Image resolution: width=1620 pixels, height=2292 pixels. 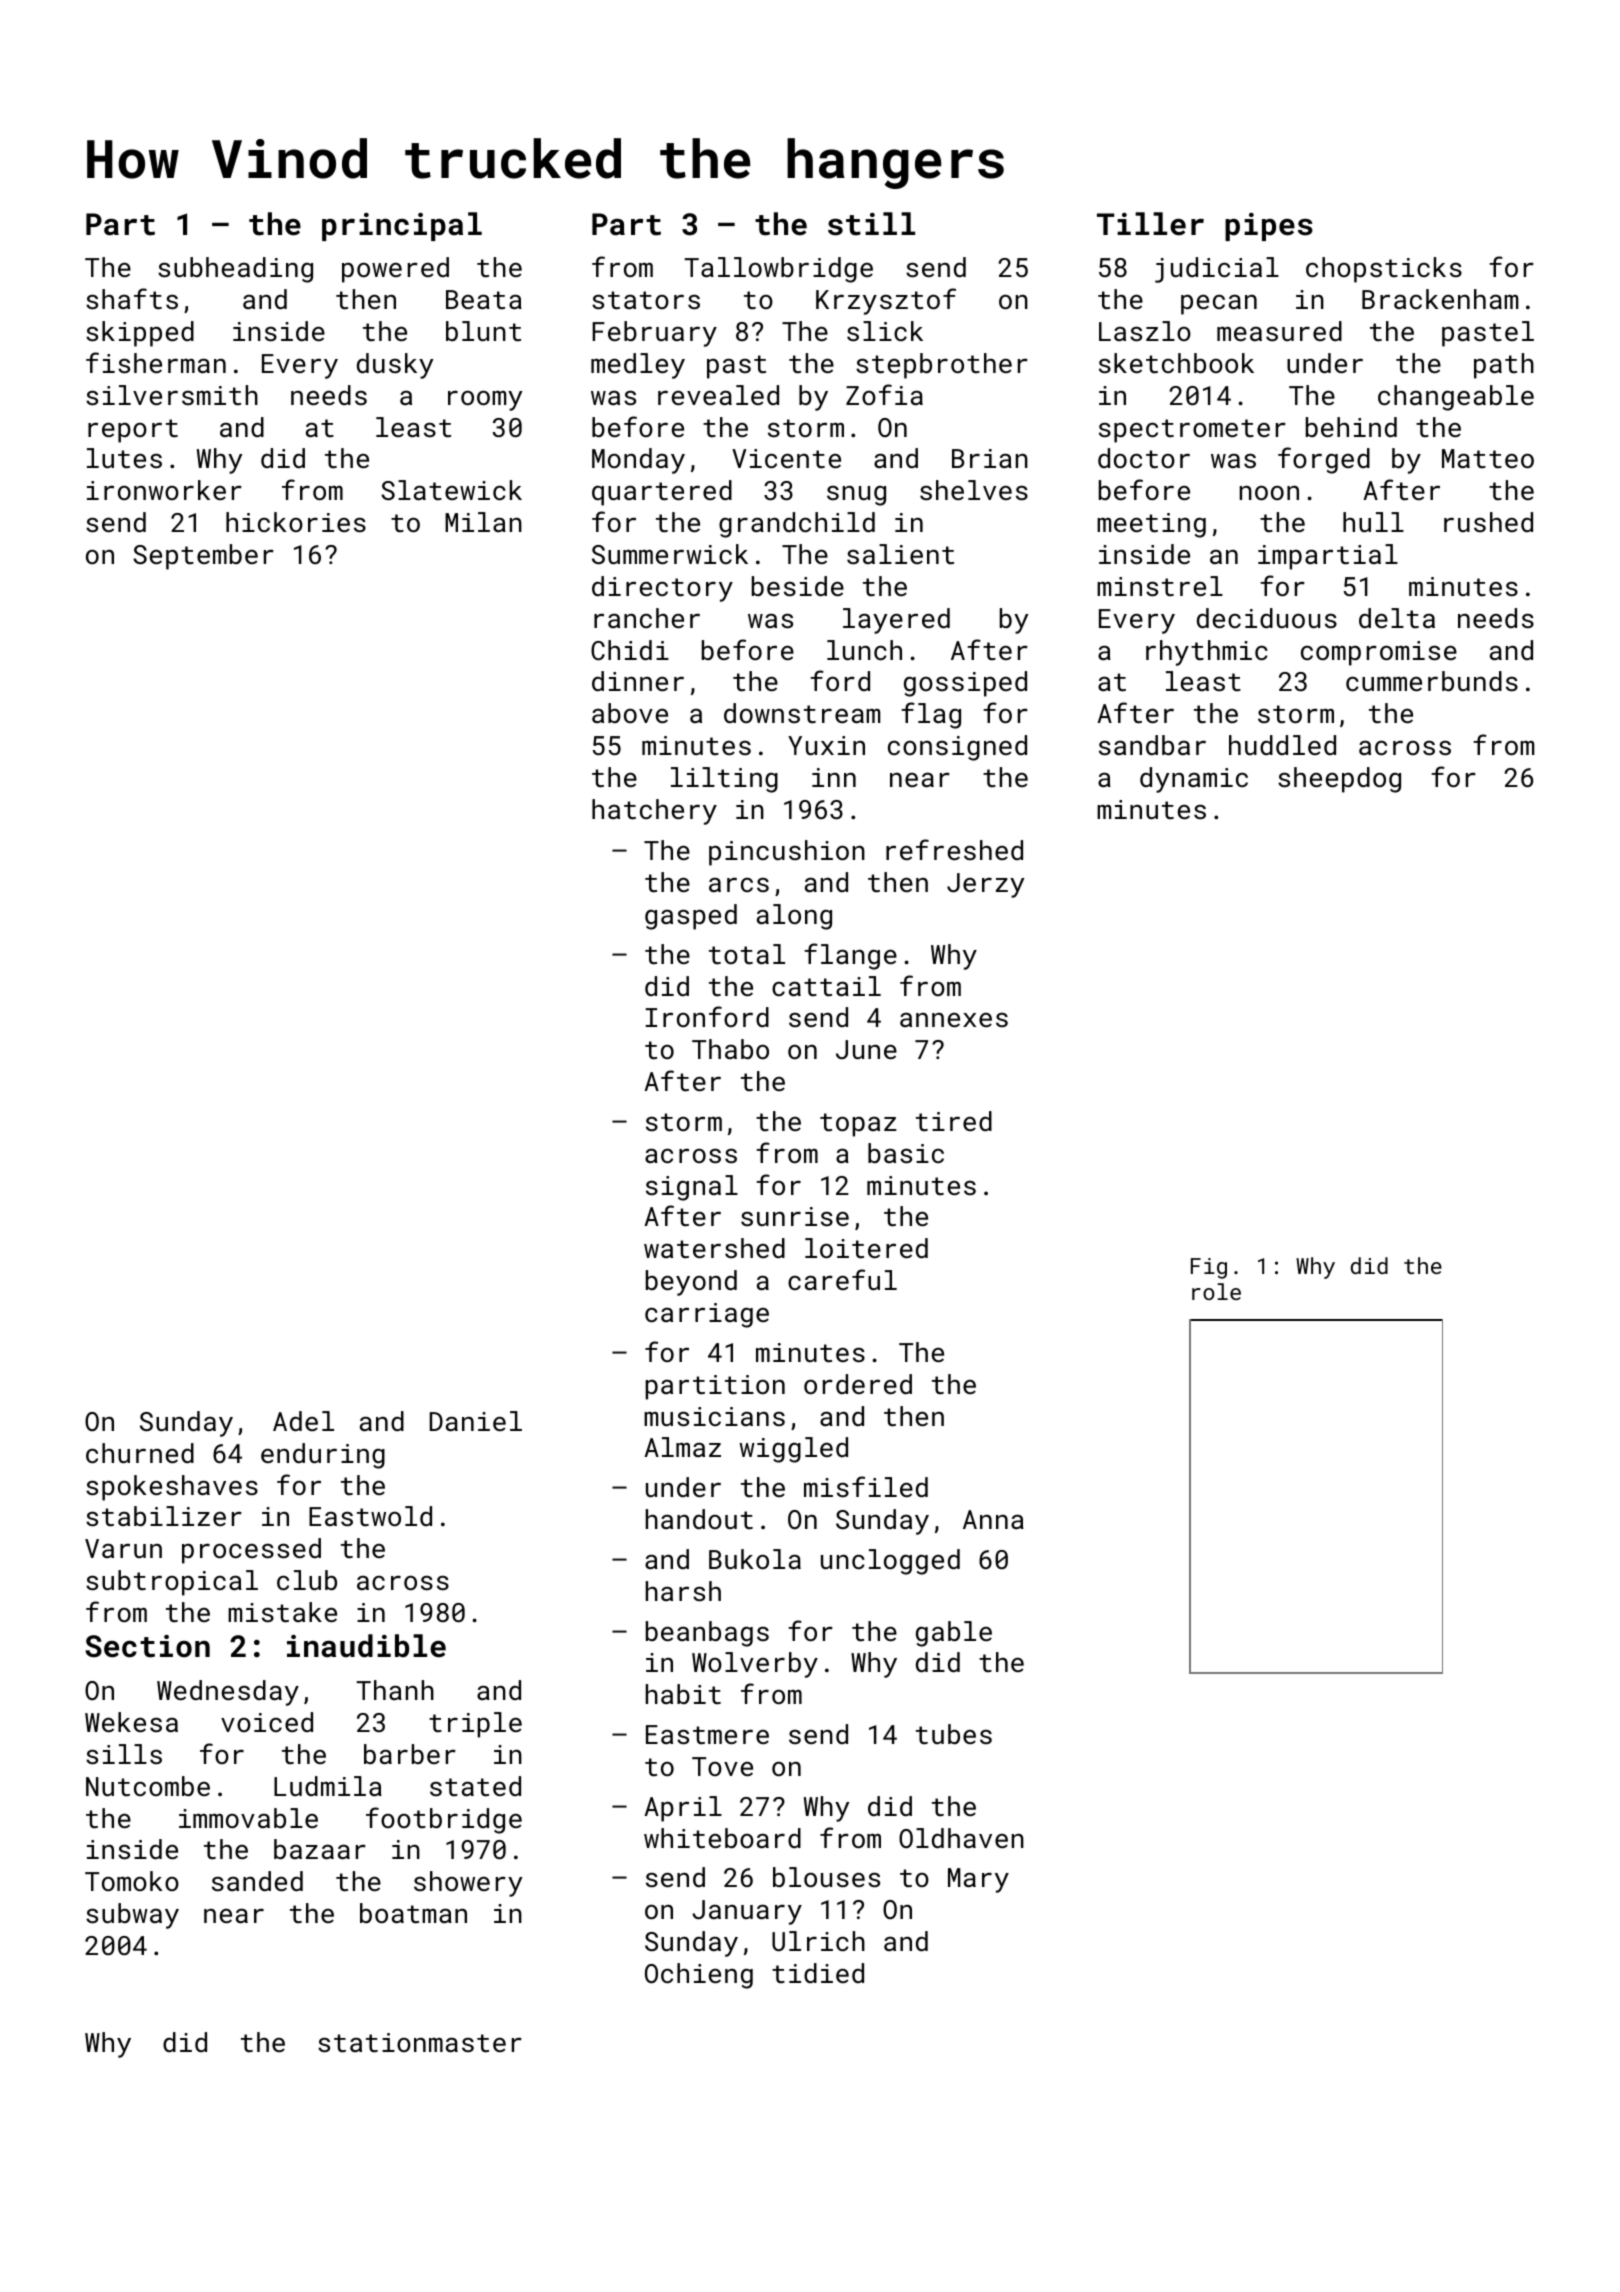 I want to click on powered, so click(x=395, y=270).
